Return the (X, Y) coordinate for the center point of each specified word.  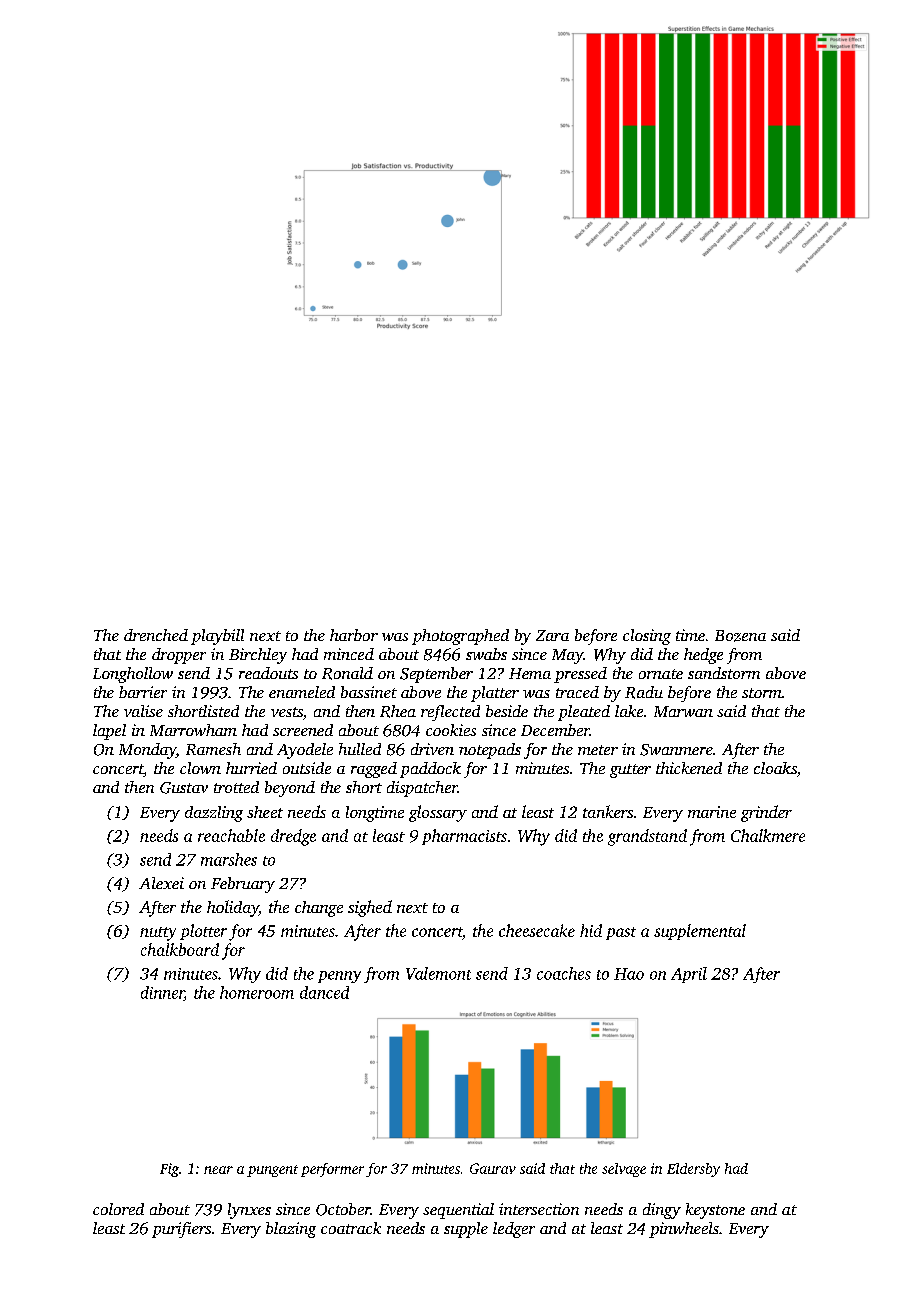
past (621, 933)
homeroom (257, 992)
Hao (629, 974)
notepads (490, 751)
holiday (233, 908)
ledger (514, 1230)
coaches (564, 973)
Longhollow (133, 675)
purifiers (181, 1230)
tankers (608, 811)
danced (324, 992)
